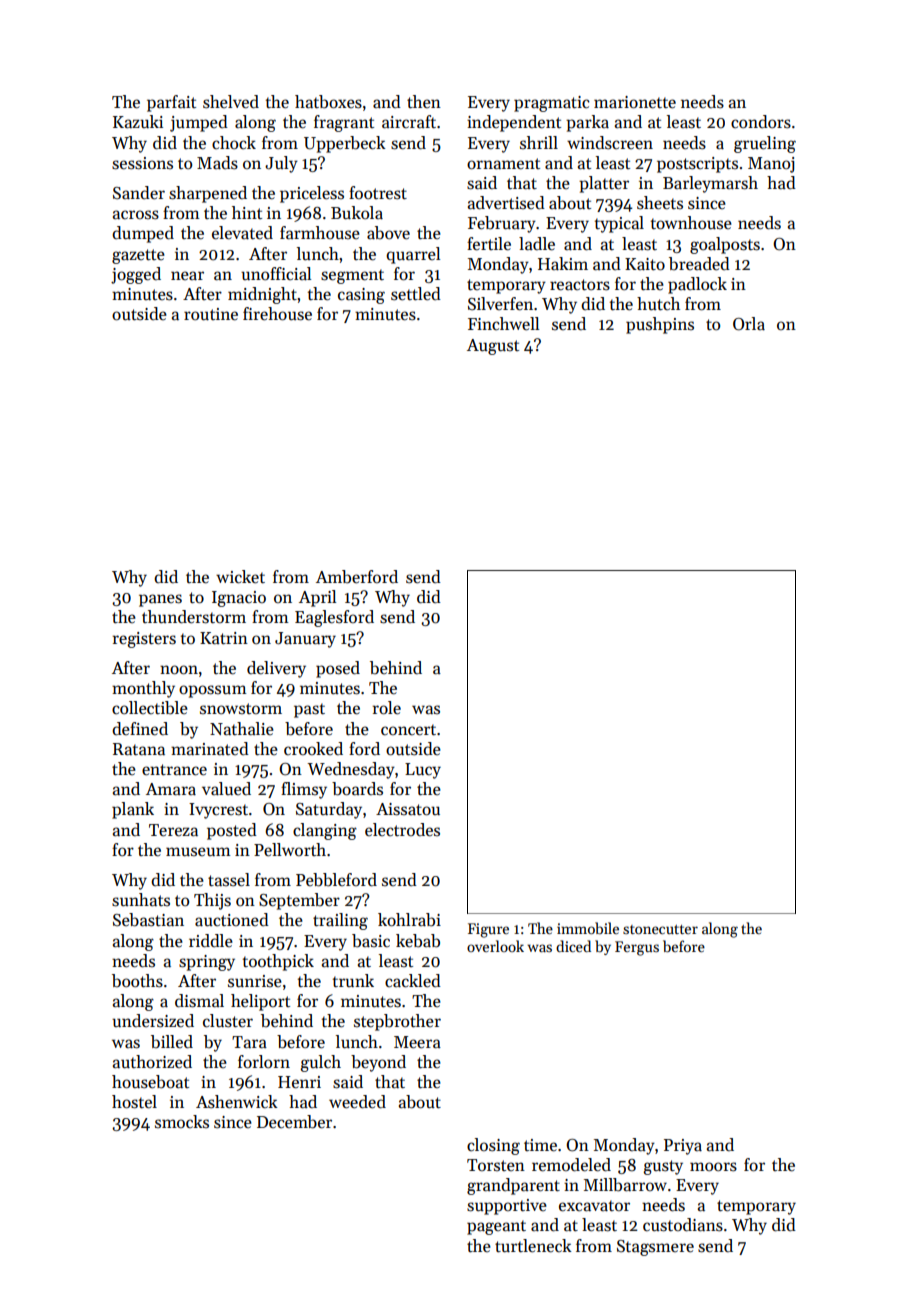  Describe the element at coordinates (242, 233) in the image. I see `elevated` at that location.
